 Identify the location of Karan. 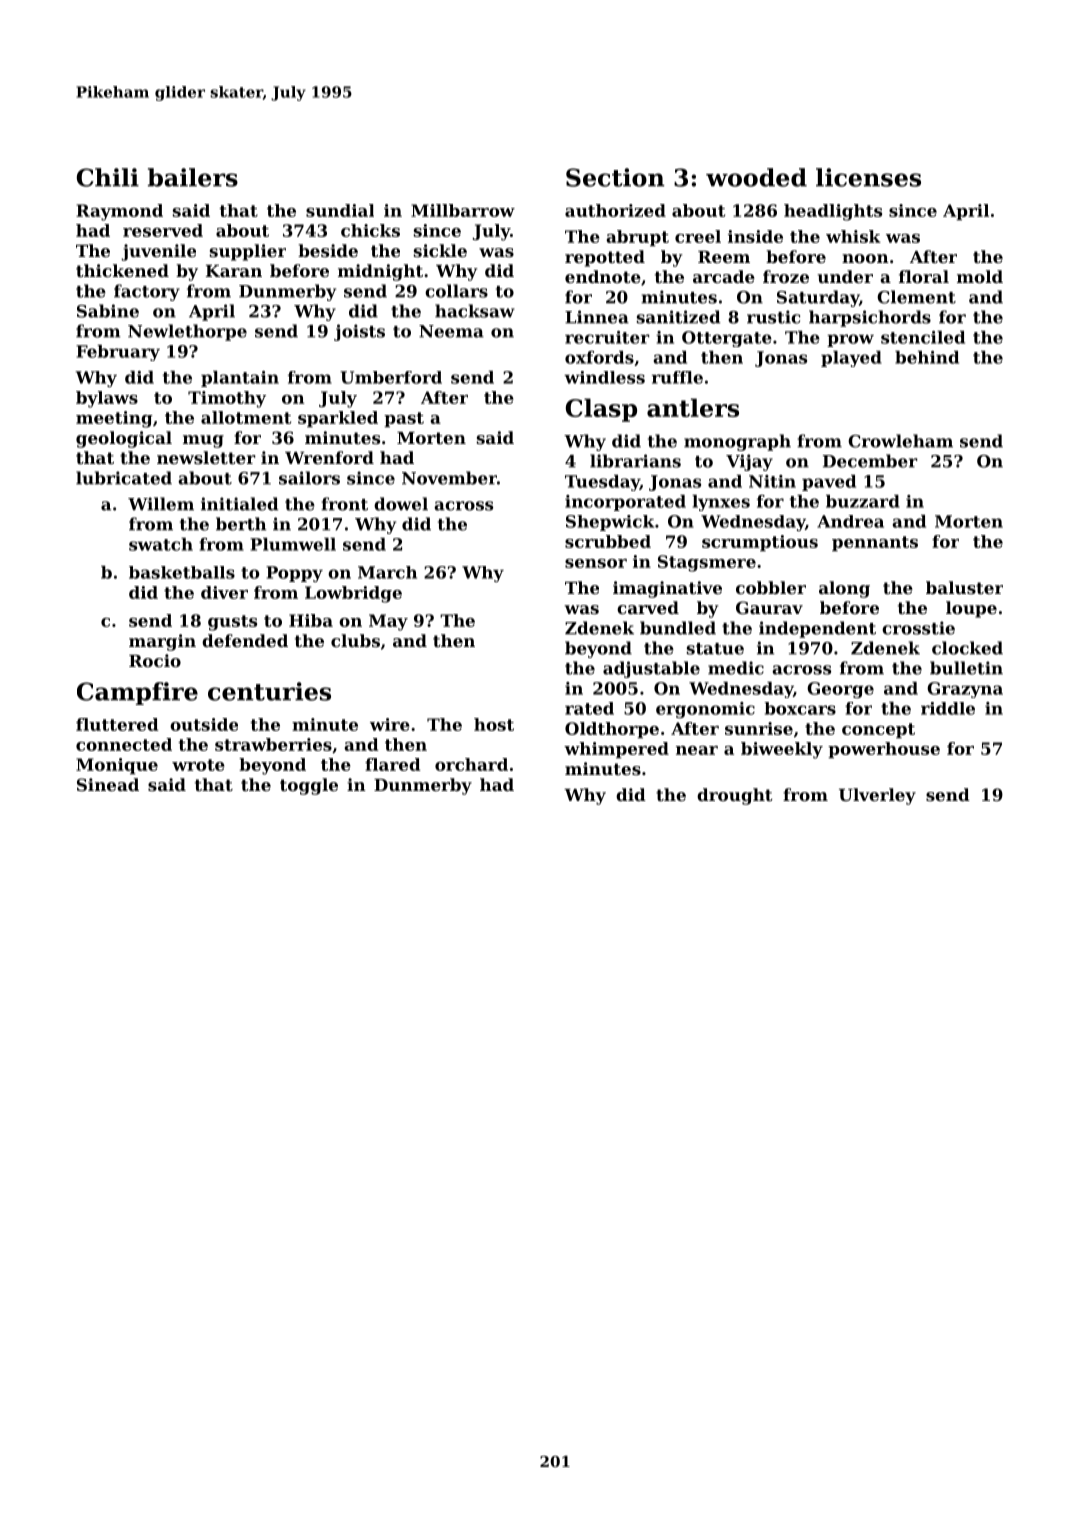
(234, 271).
